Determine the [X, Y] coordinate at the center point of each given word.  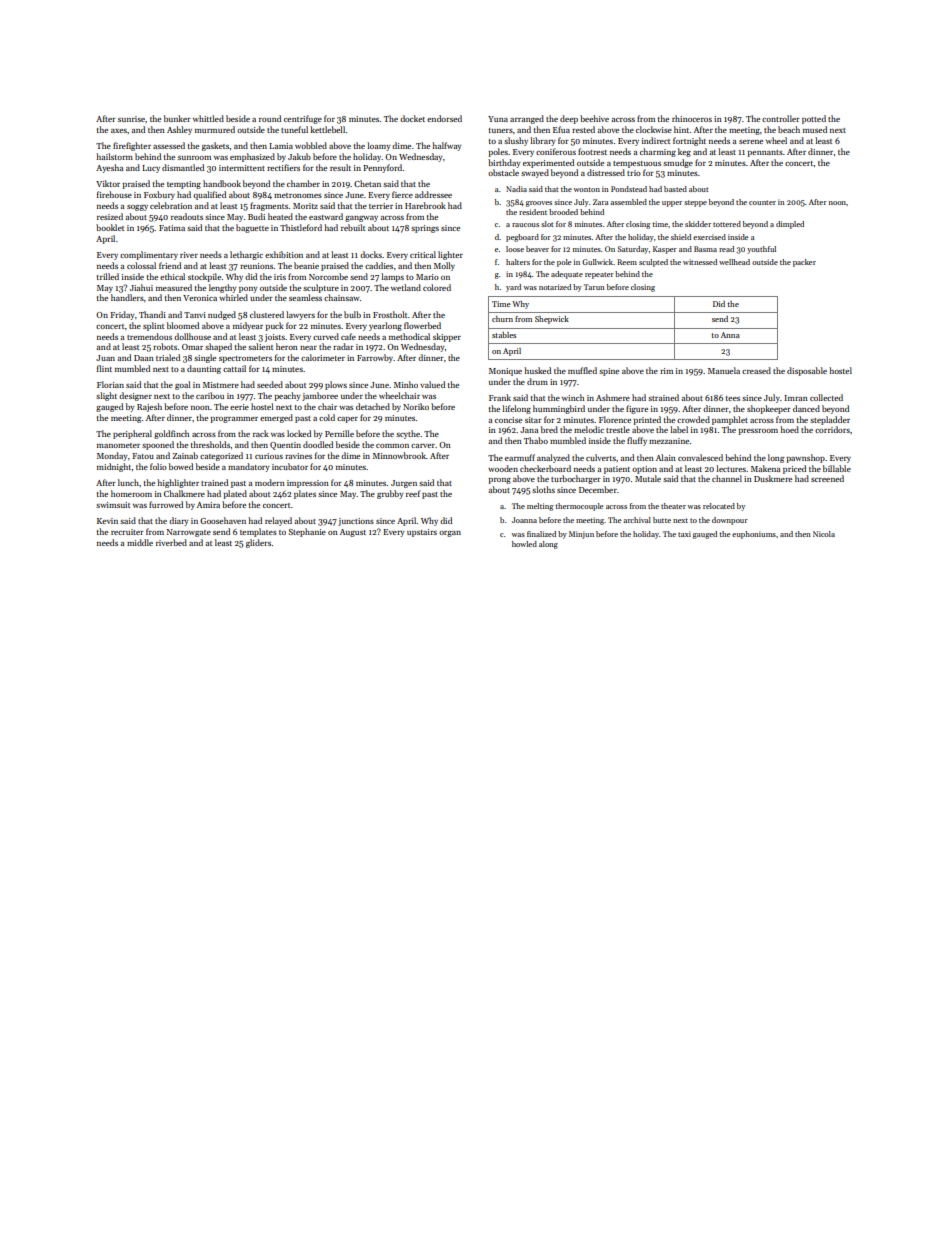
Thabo [536, 440]
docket [412, 118]
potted [814, 119]
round [270, 118]
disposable [807, 371]
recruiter [127, 532]
